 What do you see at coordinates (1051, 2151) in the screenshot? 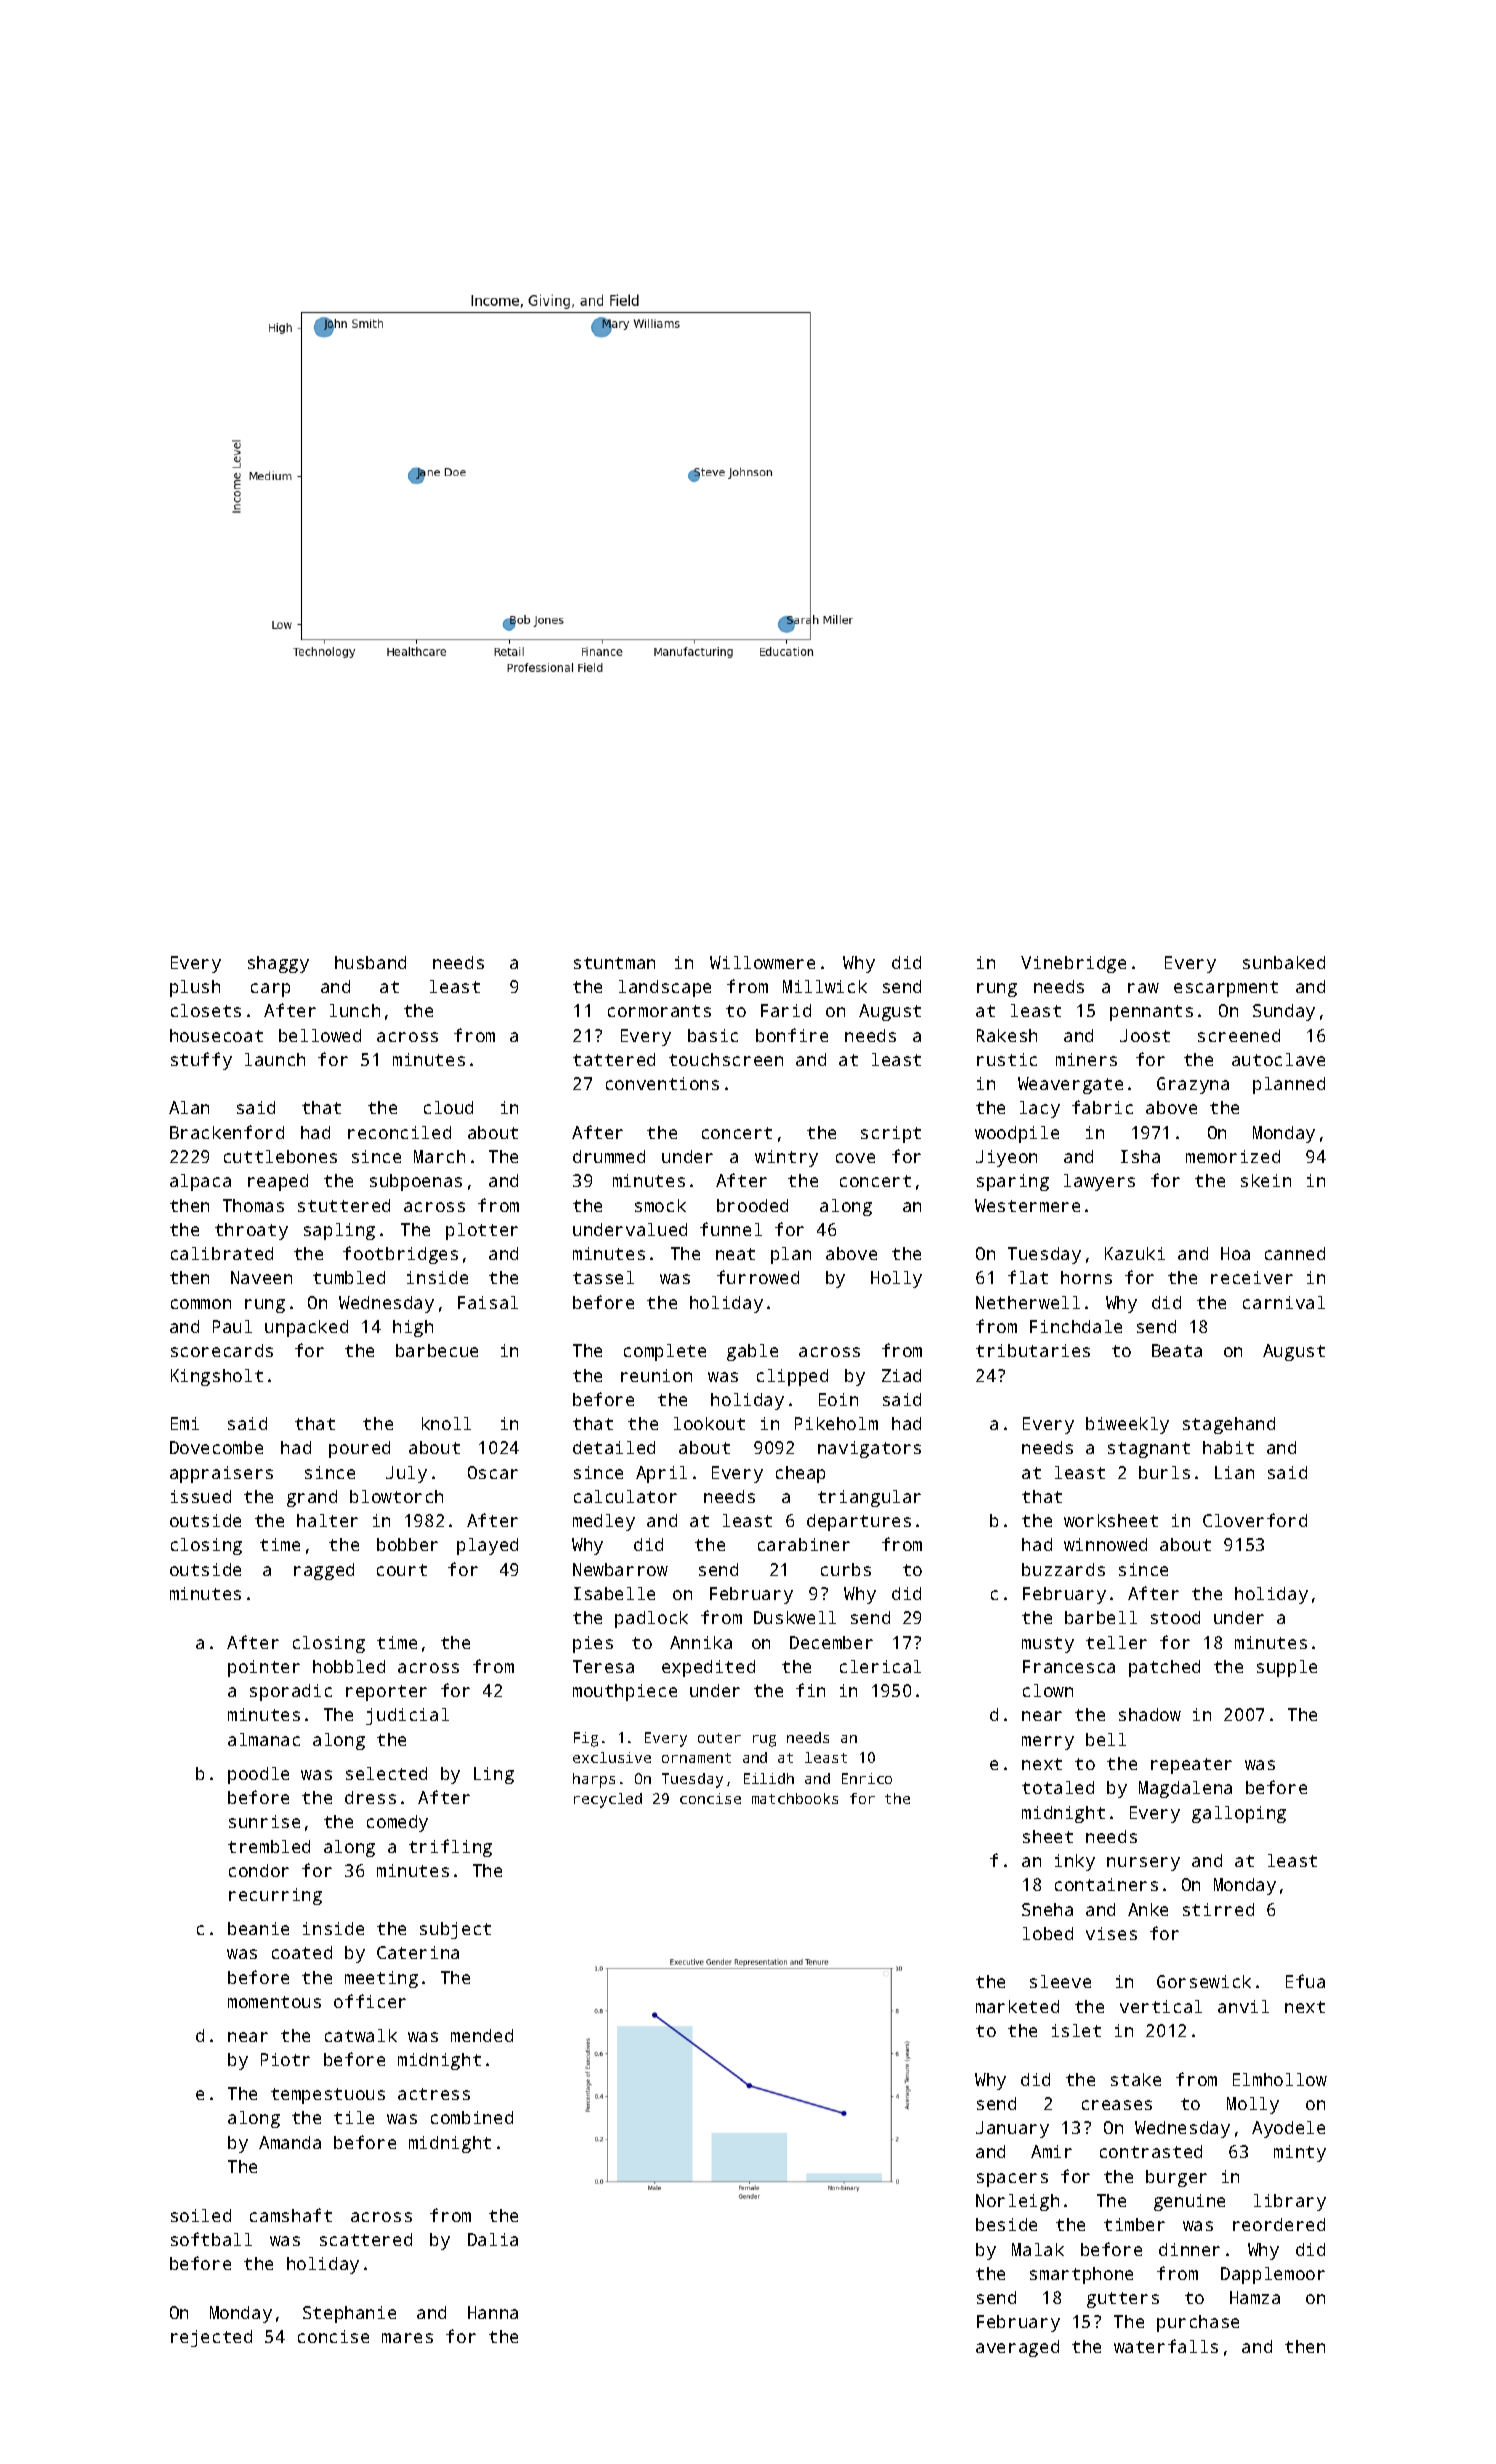
I see `Amir` at bounding box center [1051, 2151].
